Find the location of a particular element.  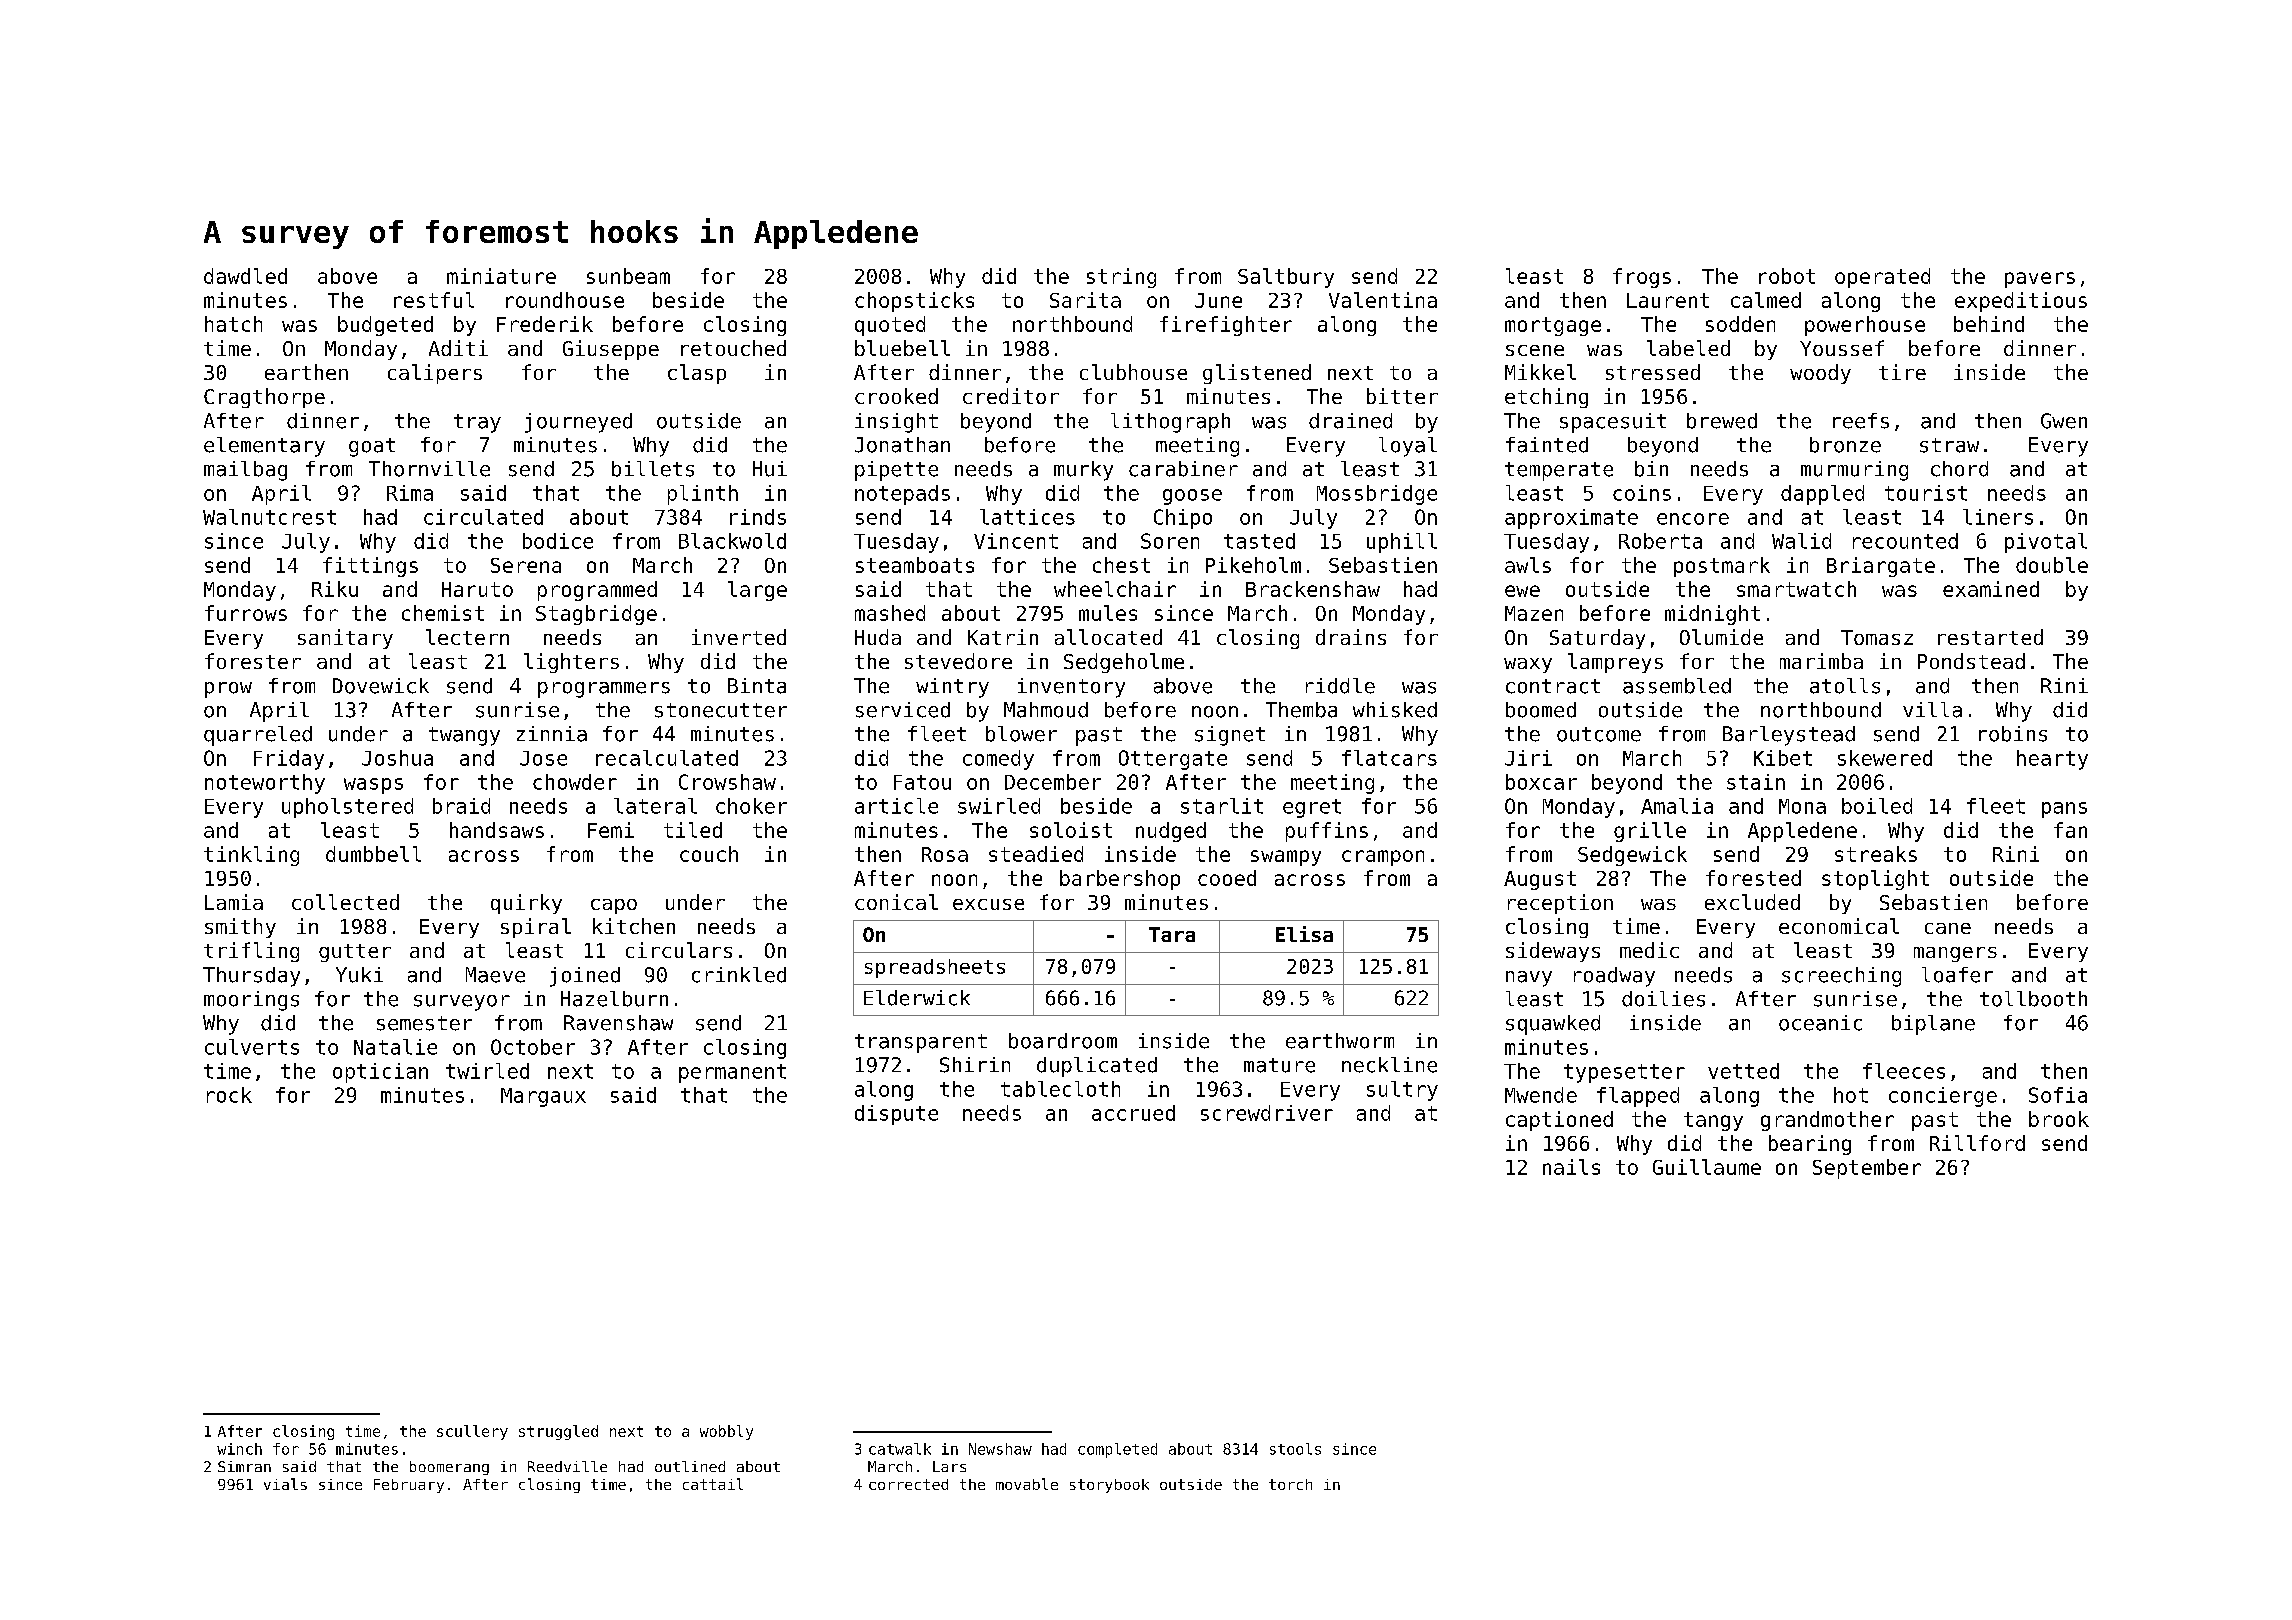

pans is located at coordinates (2064, 810).
